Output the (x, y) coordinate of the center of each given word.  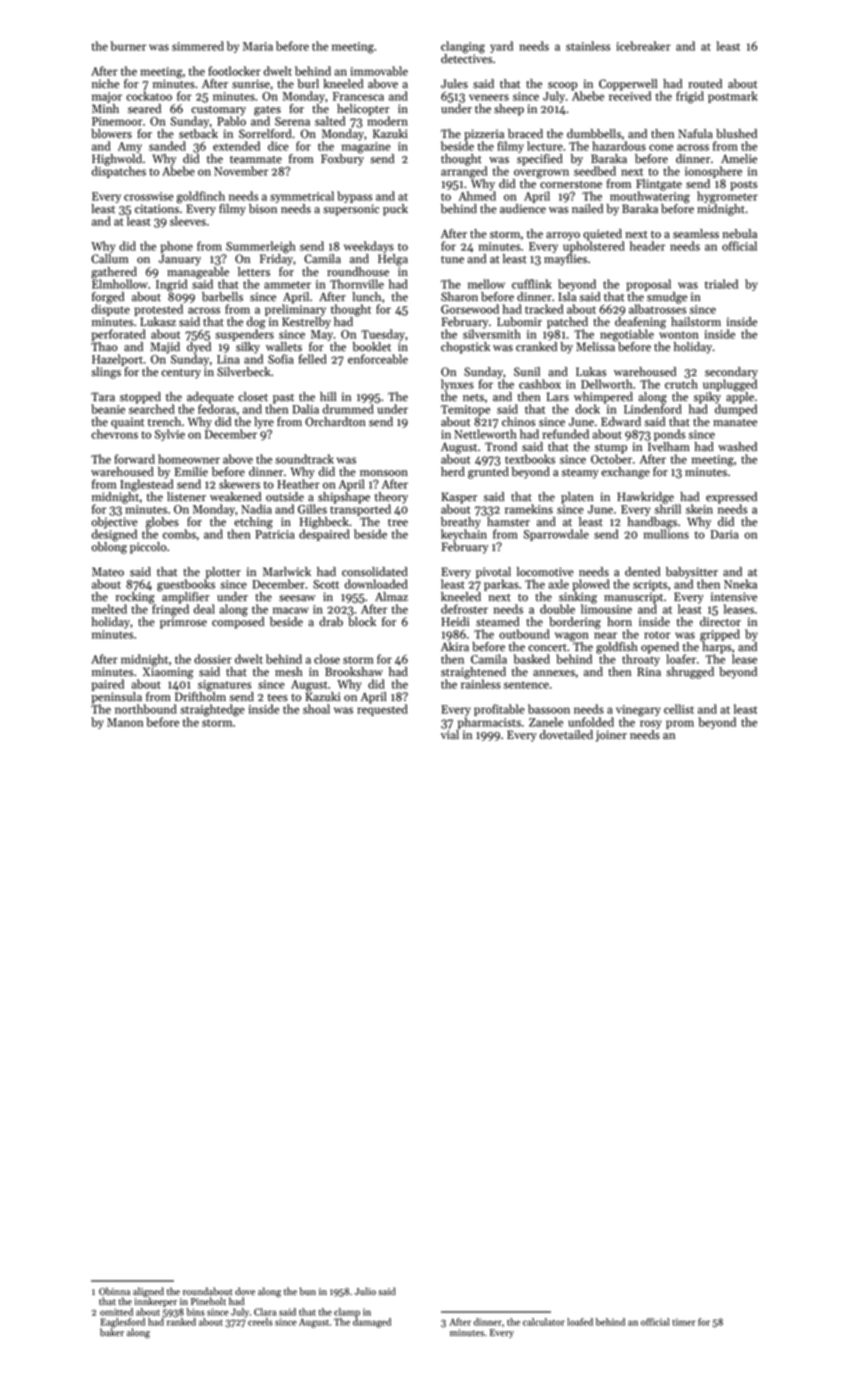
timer (684, 1322)
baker (112, 1332)
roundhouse (358, 272)
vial (450, 735)
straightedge (212, 710)
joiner (611, 736)
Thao (104, 347)
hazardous (619, 146)
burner (128, 46)
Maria (258, 46)
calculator (544, 1322)
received (630, 96)
